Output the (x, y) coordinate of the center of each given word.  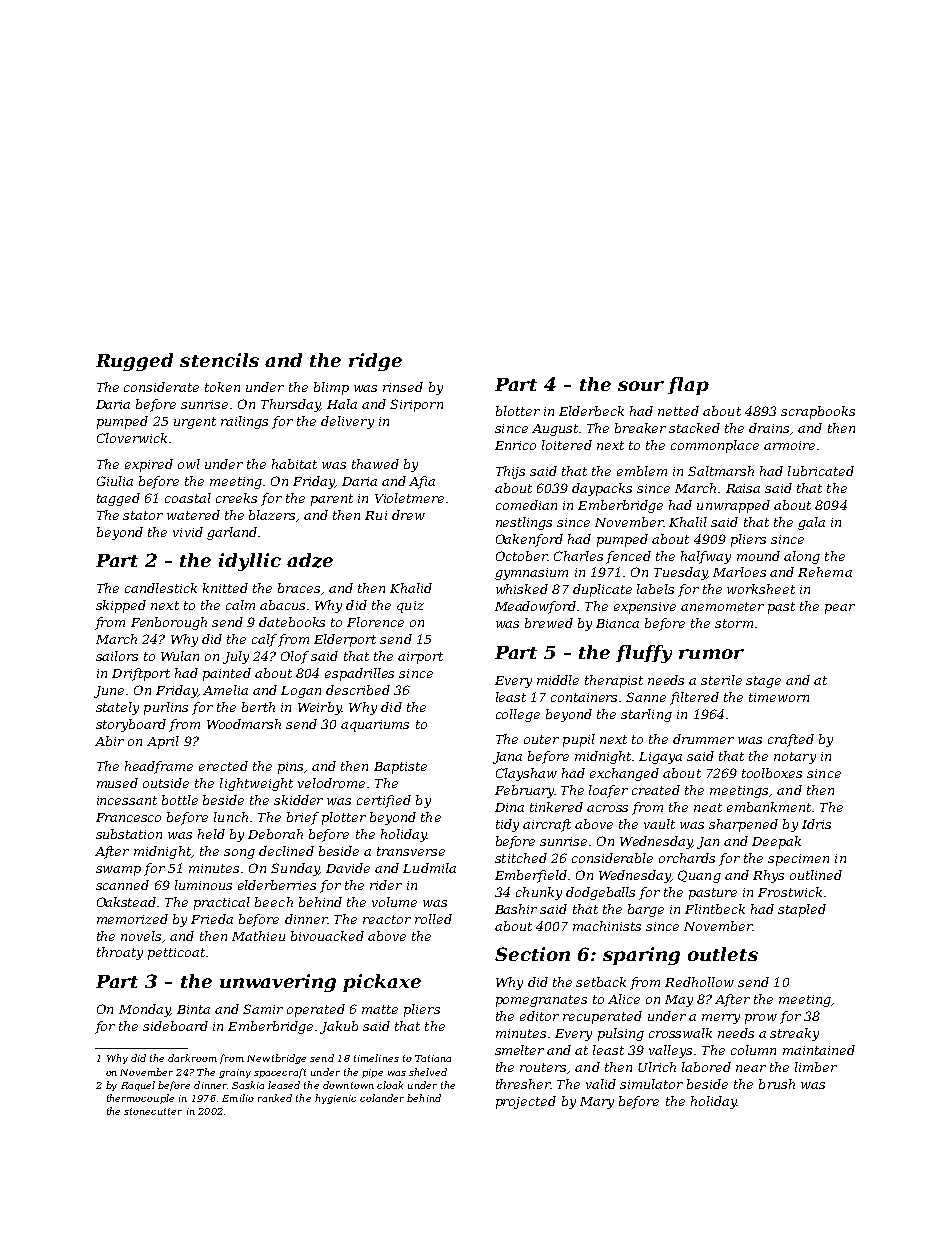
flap (688, 386)
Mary (597, 1103)
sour (641, 386)
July (236, 657)
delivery (347, 422)
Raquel (138, 1086)
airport (420, 658)
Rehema (825, 572)
